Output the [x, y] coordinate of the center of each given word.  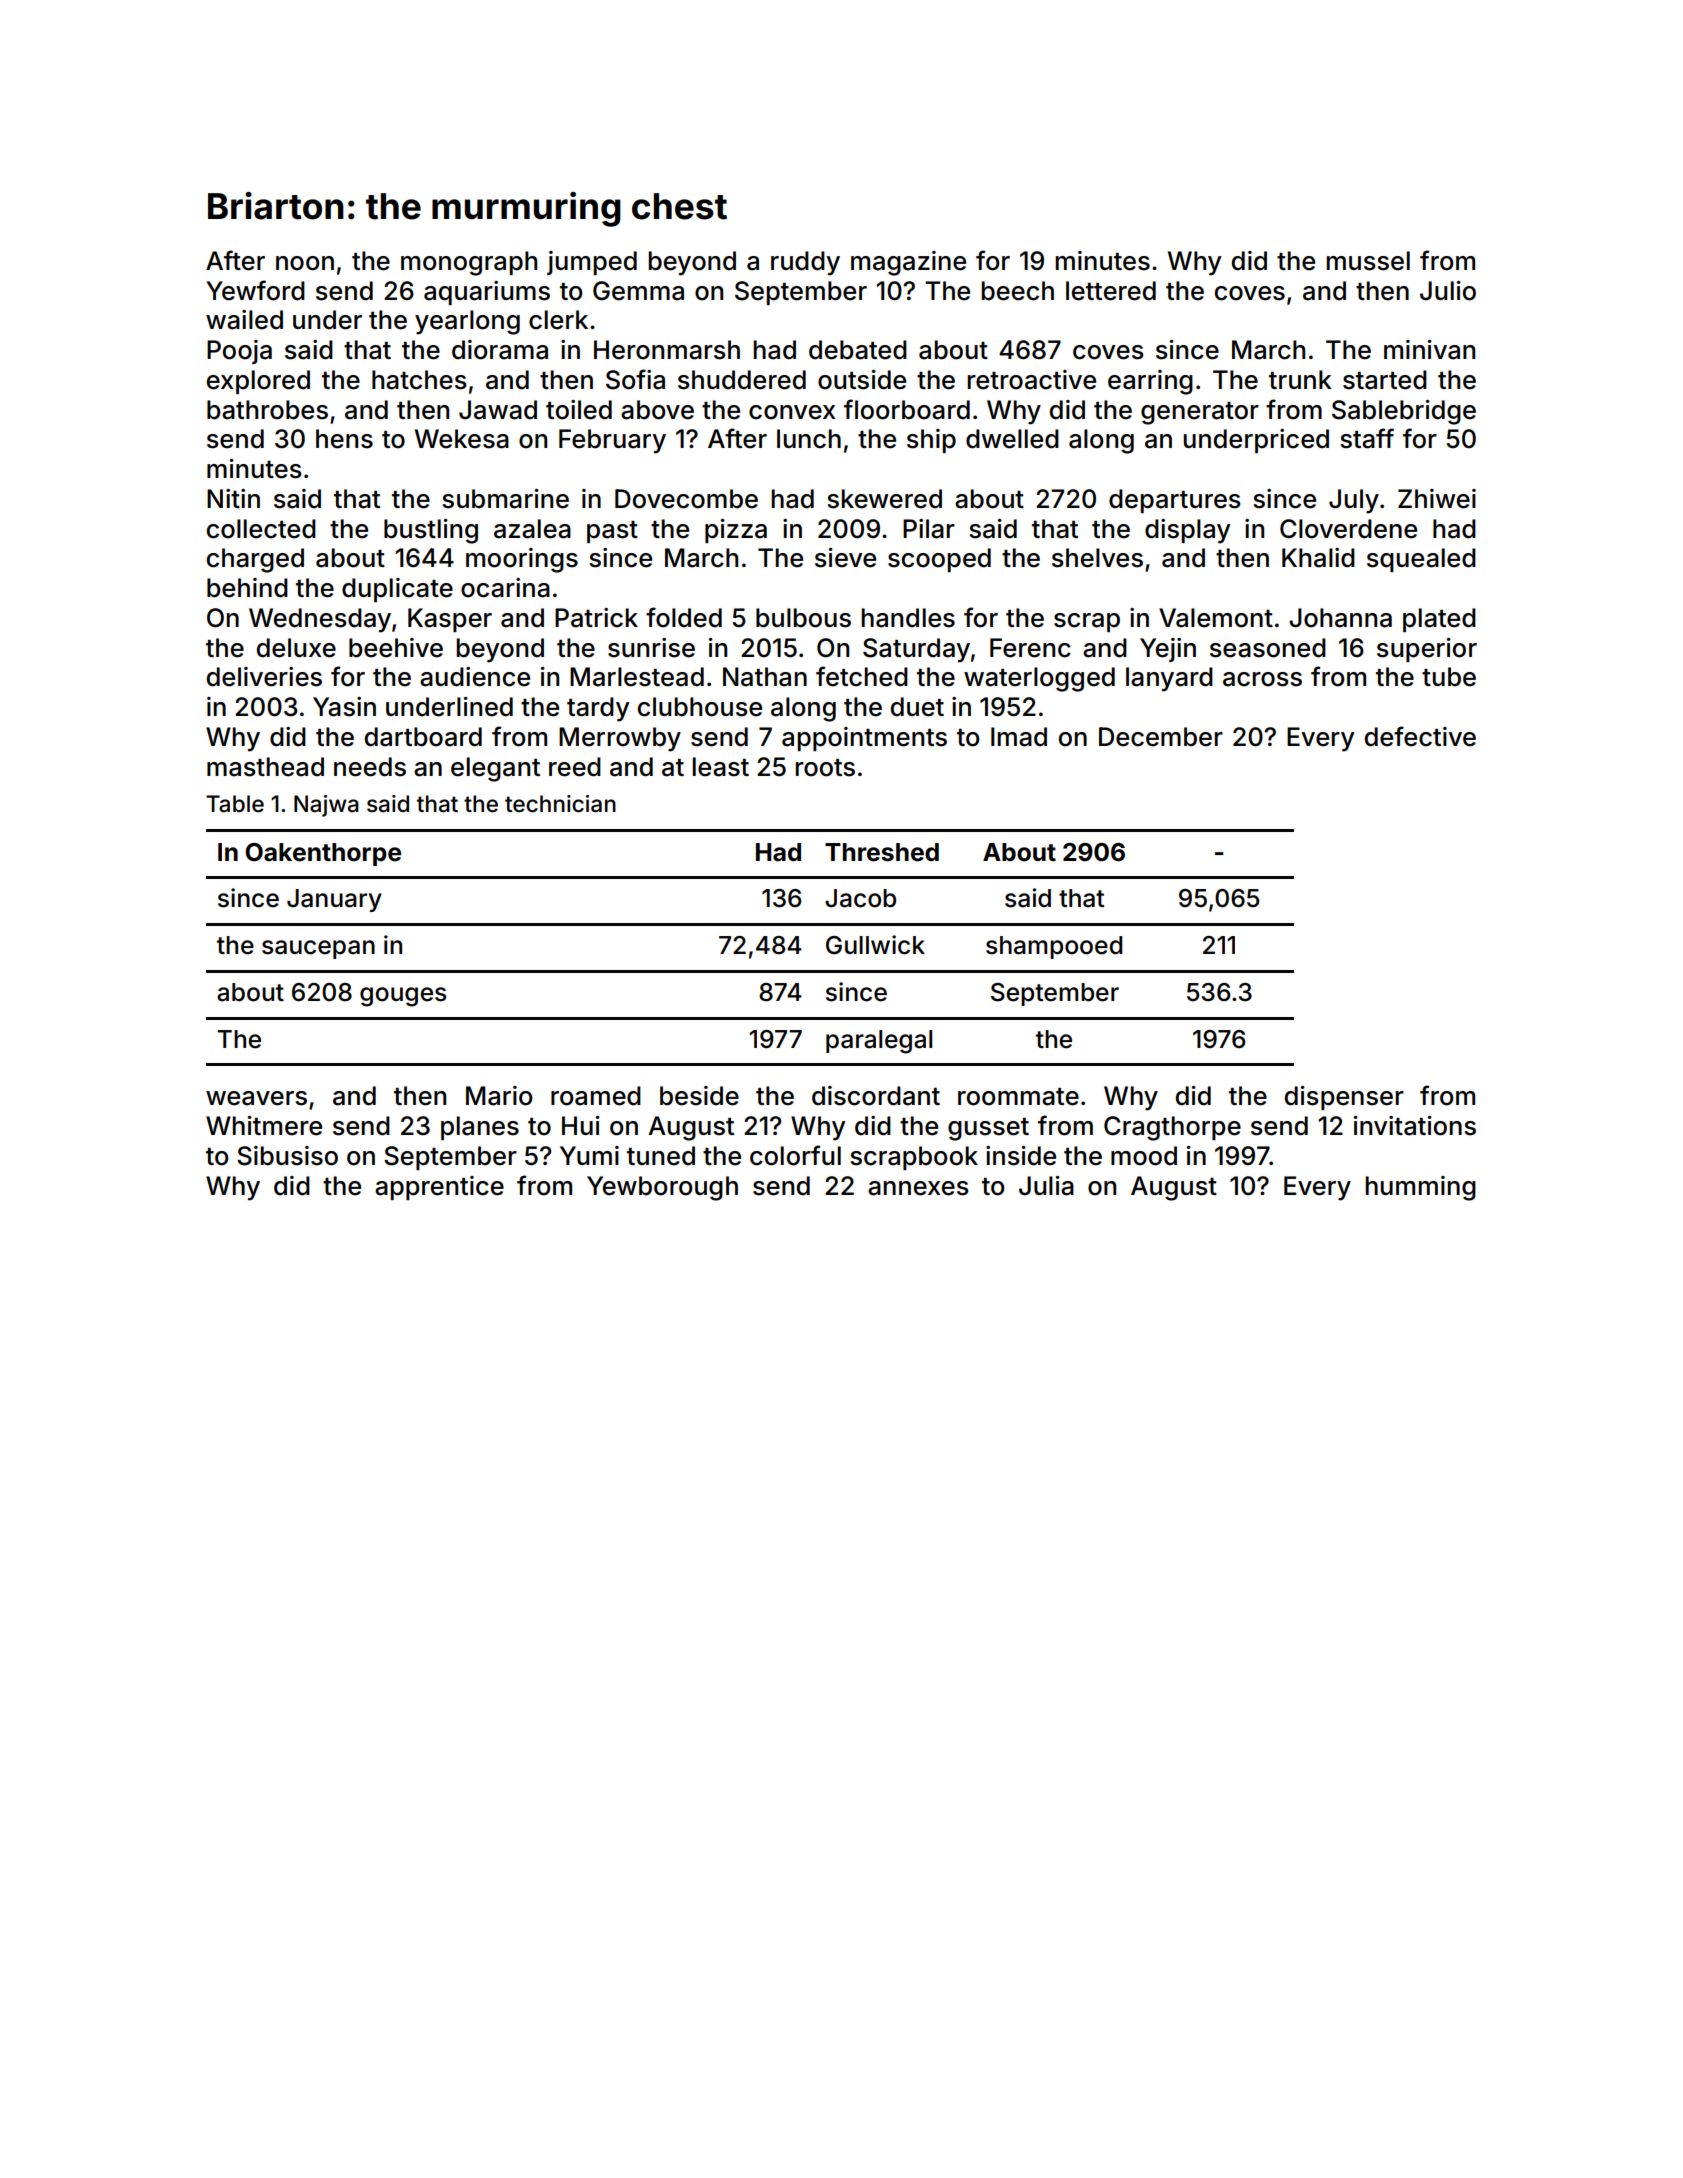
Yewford [255, 290]
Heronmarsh [667, 350]
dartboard [423, 737]
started [1385, 380]
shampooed [1054, 947]
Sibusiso [287, 1156]
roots [825, 768]
